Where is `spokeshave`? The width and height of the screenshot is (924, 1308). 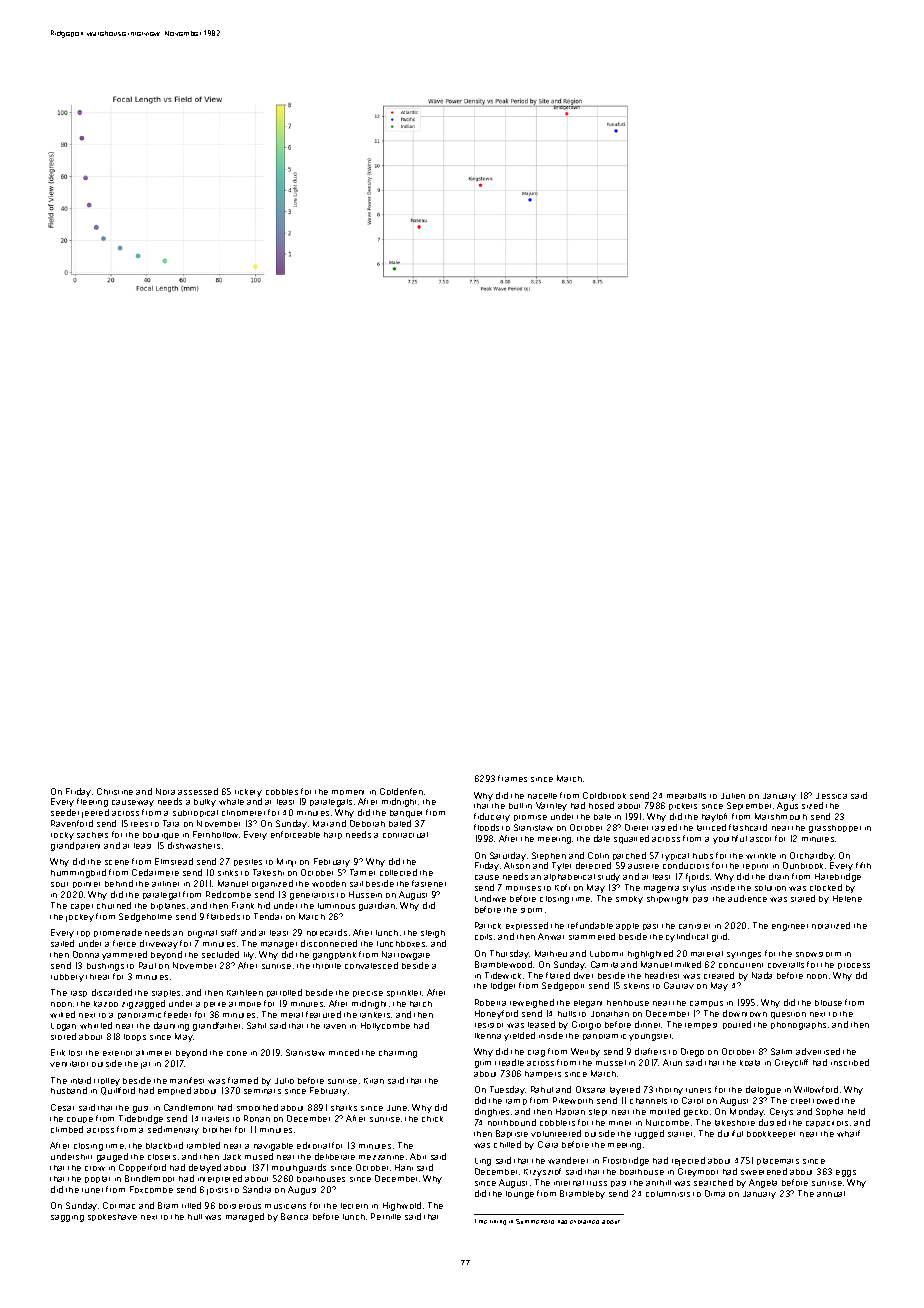 spokeshave is located at coordinates (112, 1217).
